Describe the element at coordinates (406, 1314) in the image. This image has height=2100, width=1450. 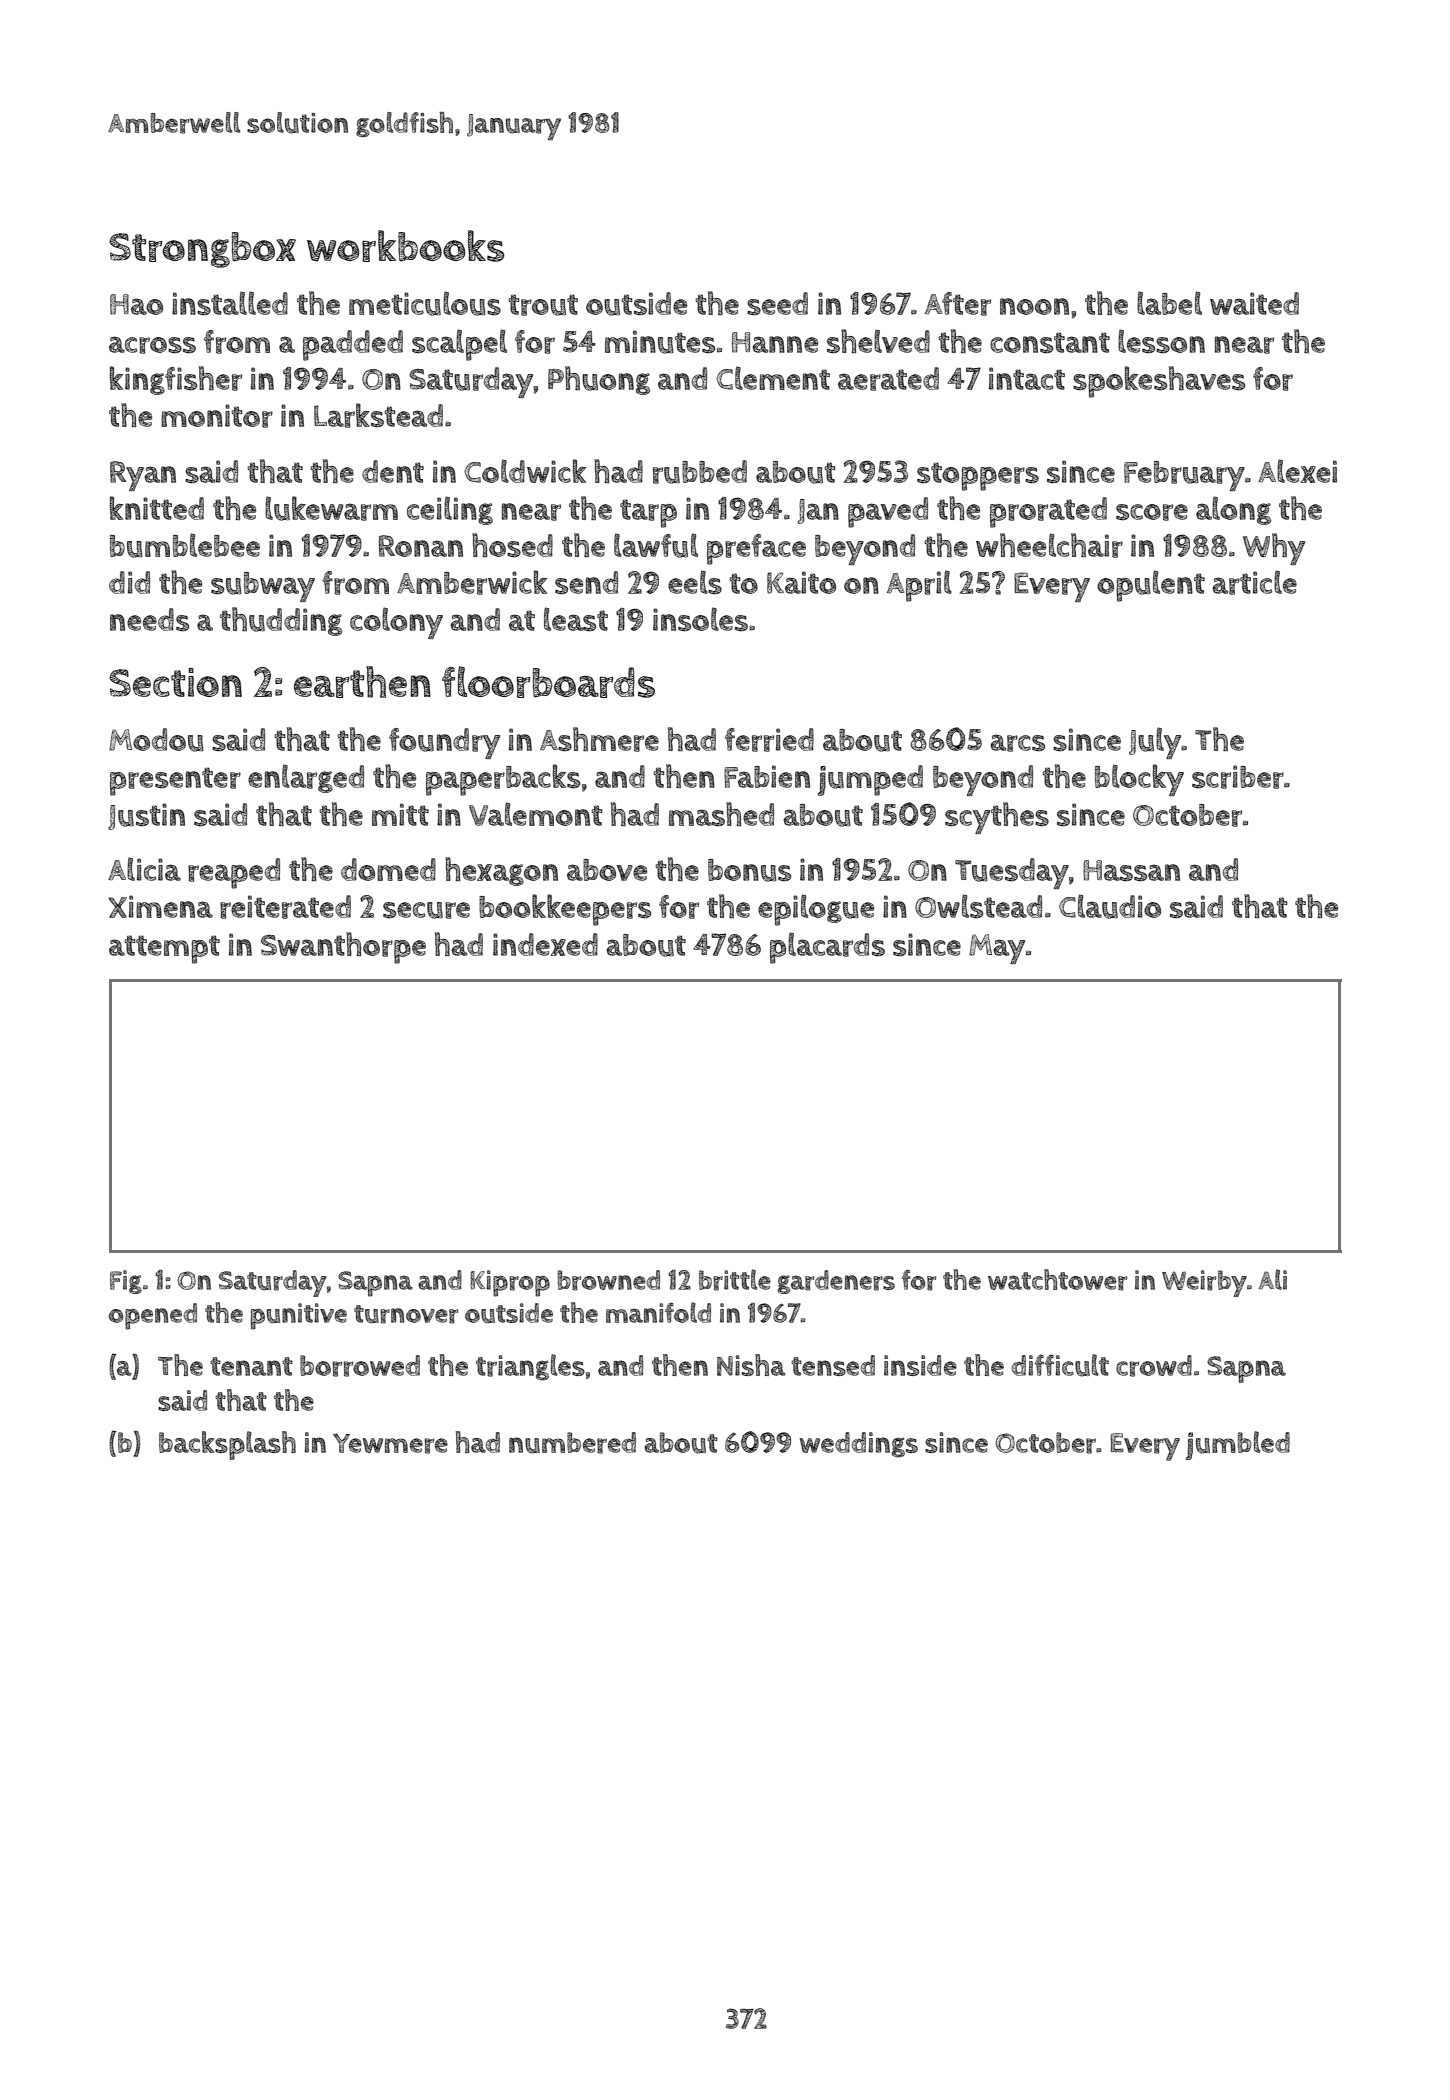
I see `turnover` at that location.
